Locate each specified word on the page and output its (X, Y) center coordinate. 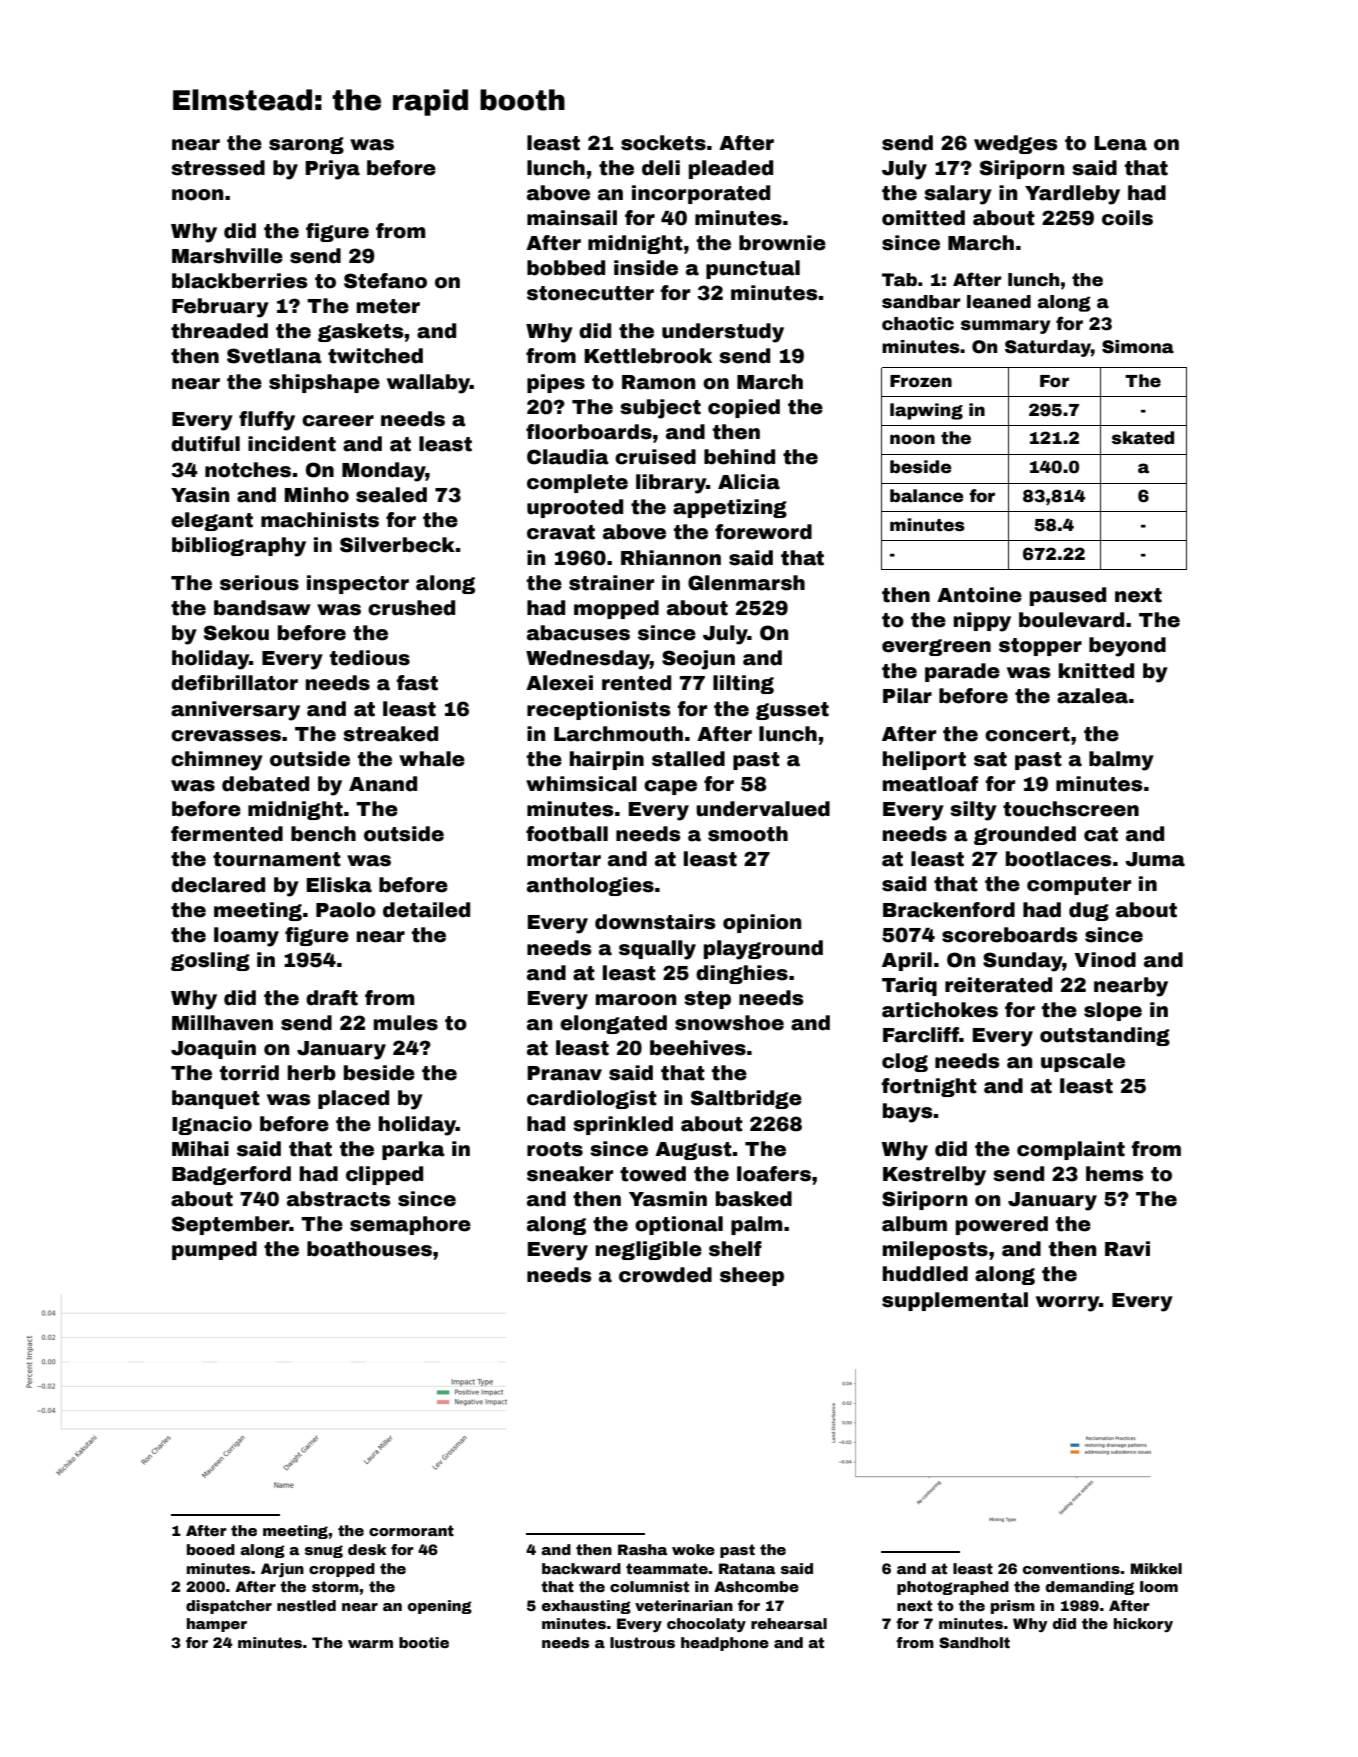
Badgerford (231, 1175)
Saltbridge (746, 1099)
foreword (763, 532)
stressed (218, 168)
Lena (1120, 143)
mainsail (572, 218)
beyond (1127, 647)
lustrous (642, 1642)
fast (417, 683)
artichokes (940, 1010)
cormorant (411, 1530)
